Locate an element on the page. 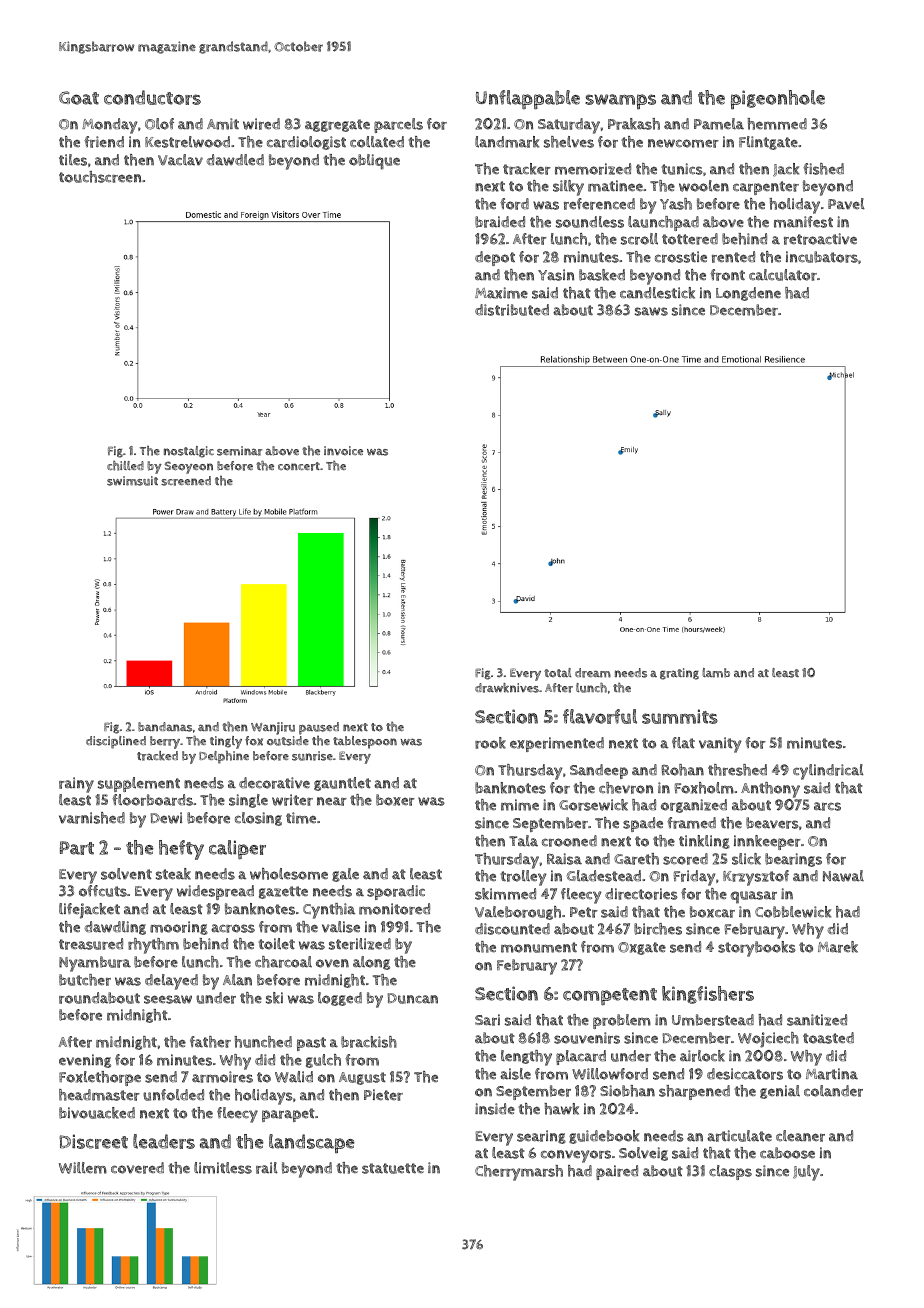  Alan is located at coordinates (237, 980).
